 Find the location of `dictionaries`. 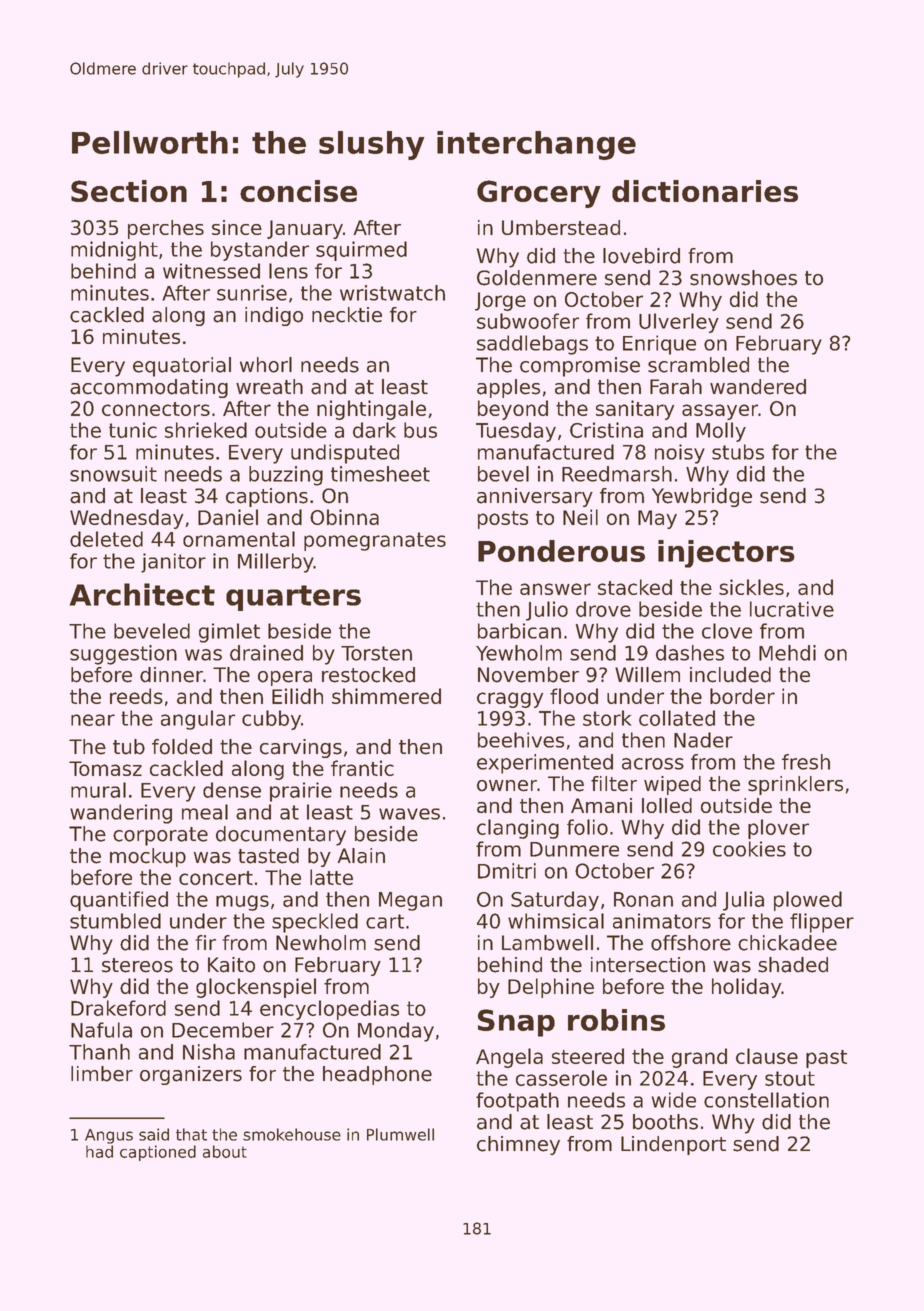

dictionaries is located at coordinates (705, 191).
